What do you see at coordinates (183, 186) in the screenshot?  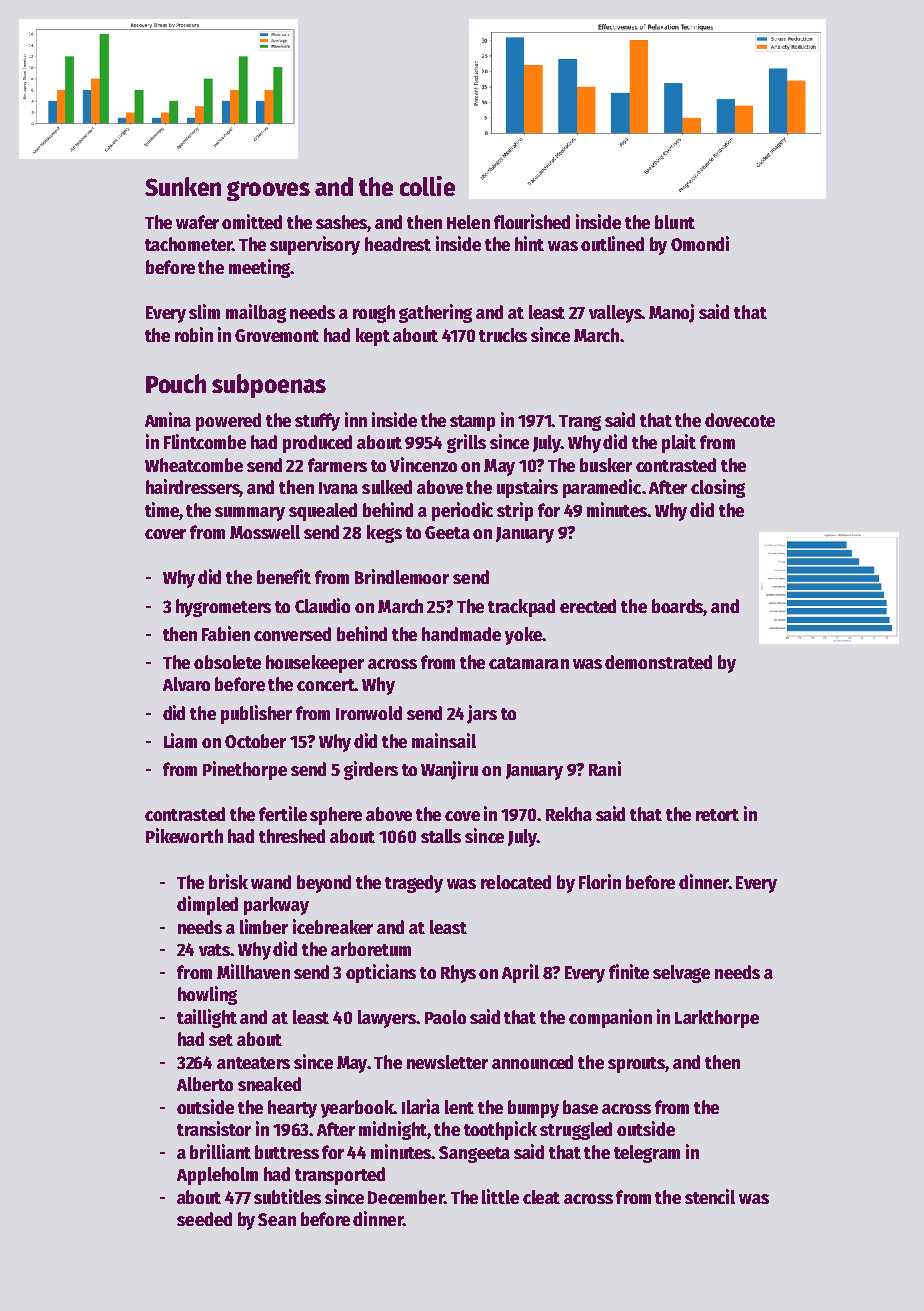 I see `Sunken` at bounding box center [183, 186].
